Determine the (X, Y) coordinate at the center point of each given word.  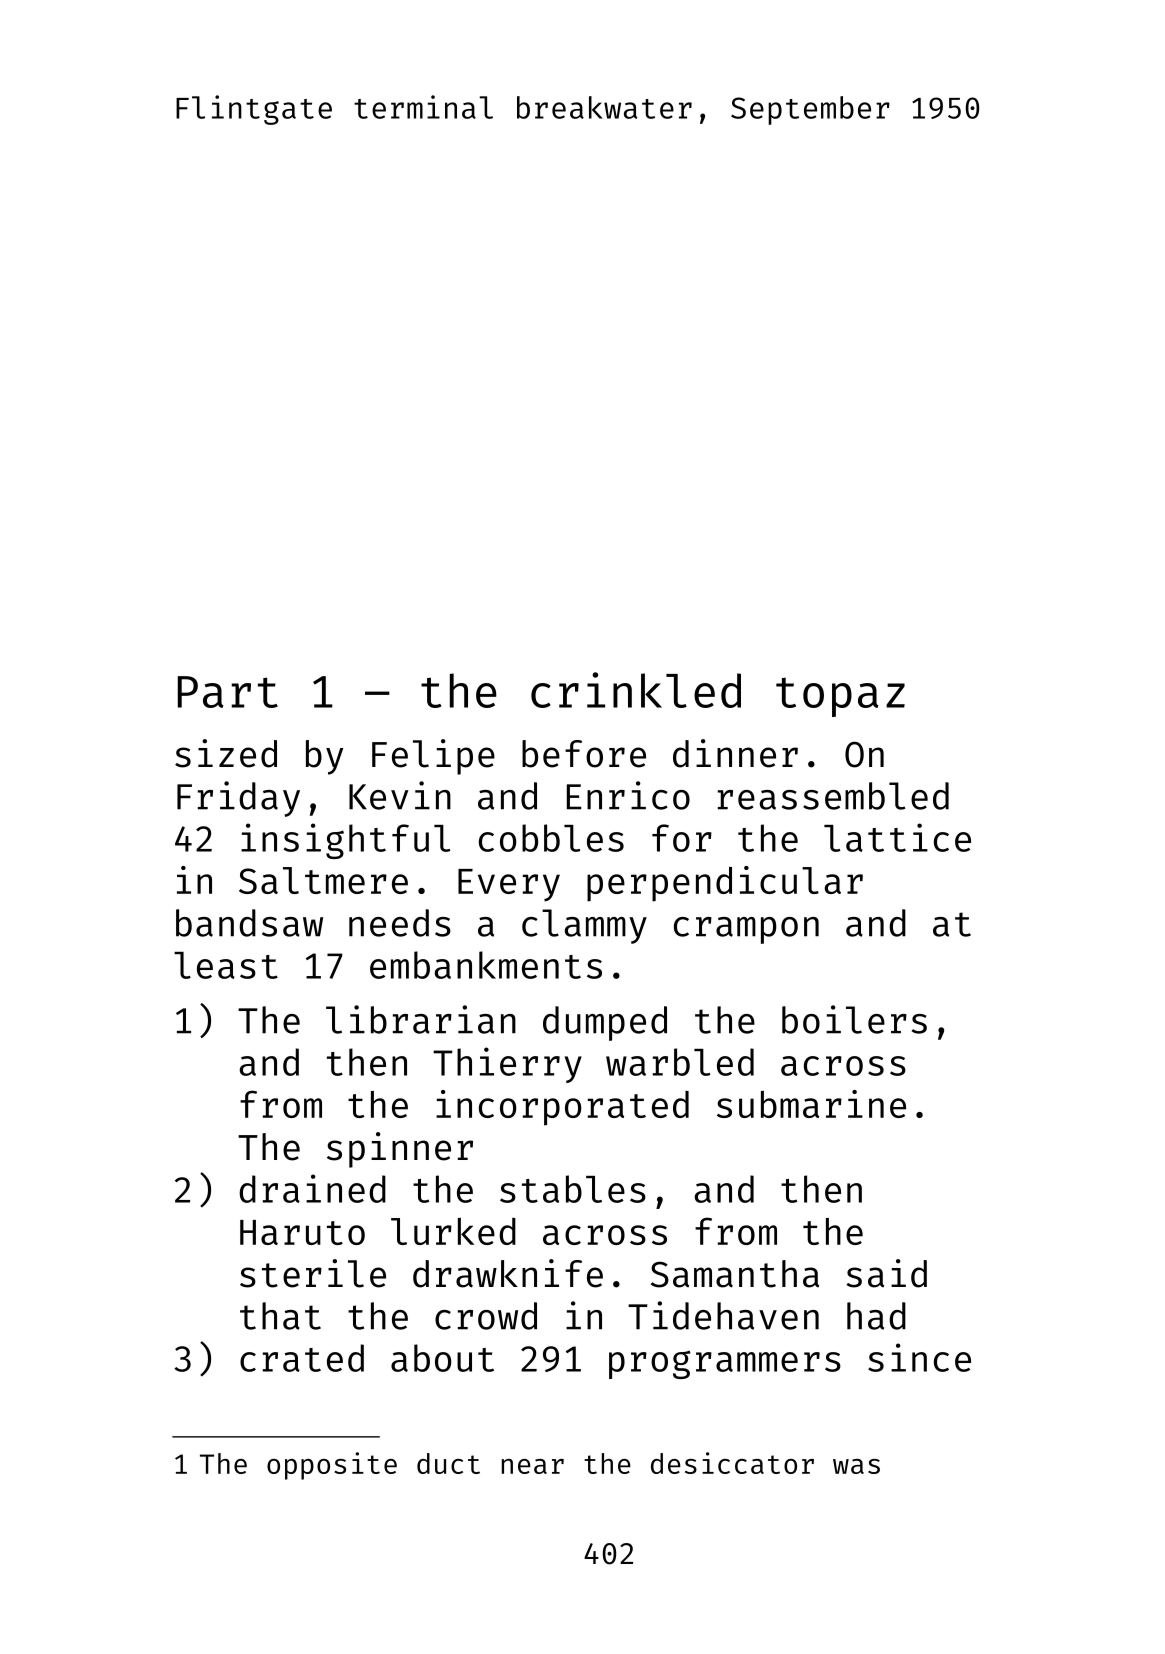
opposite (332, 1466)
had (876, 1316)
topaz (840, 697)
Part (228, 692)
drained (312, 1188)
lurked (453, 1231)
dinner (735, 753)
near (533, 1466)
